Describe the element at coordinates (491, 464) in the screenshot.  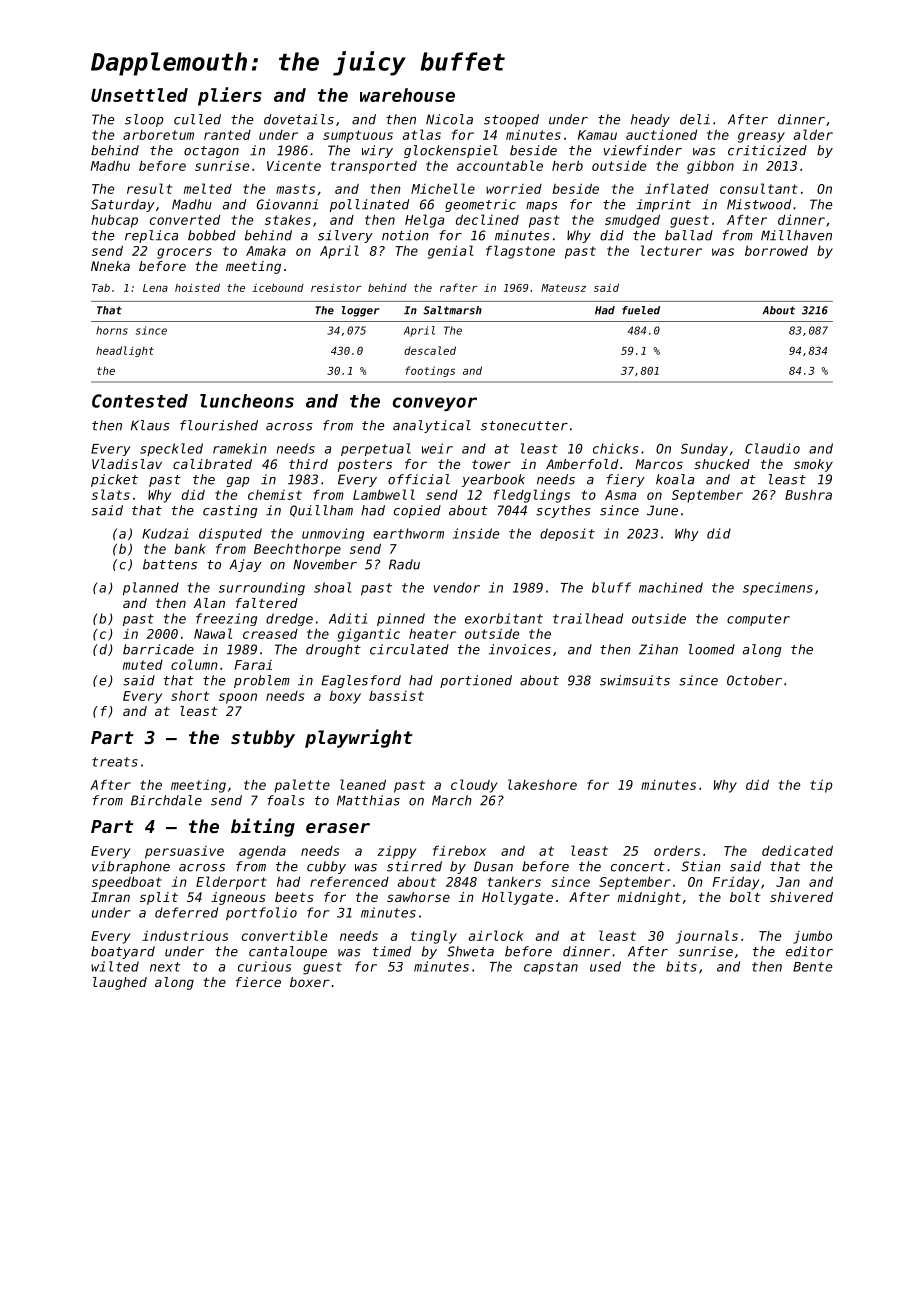
I see `tower` at that location.
